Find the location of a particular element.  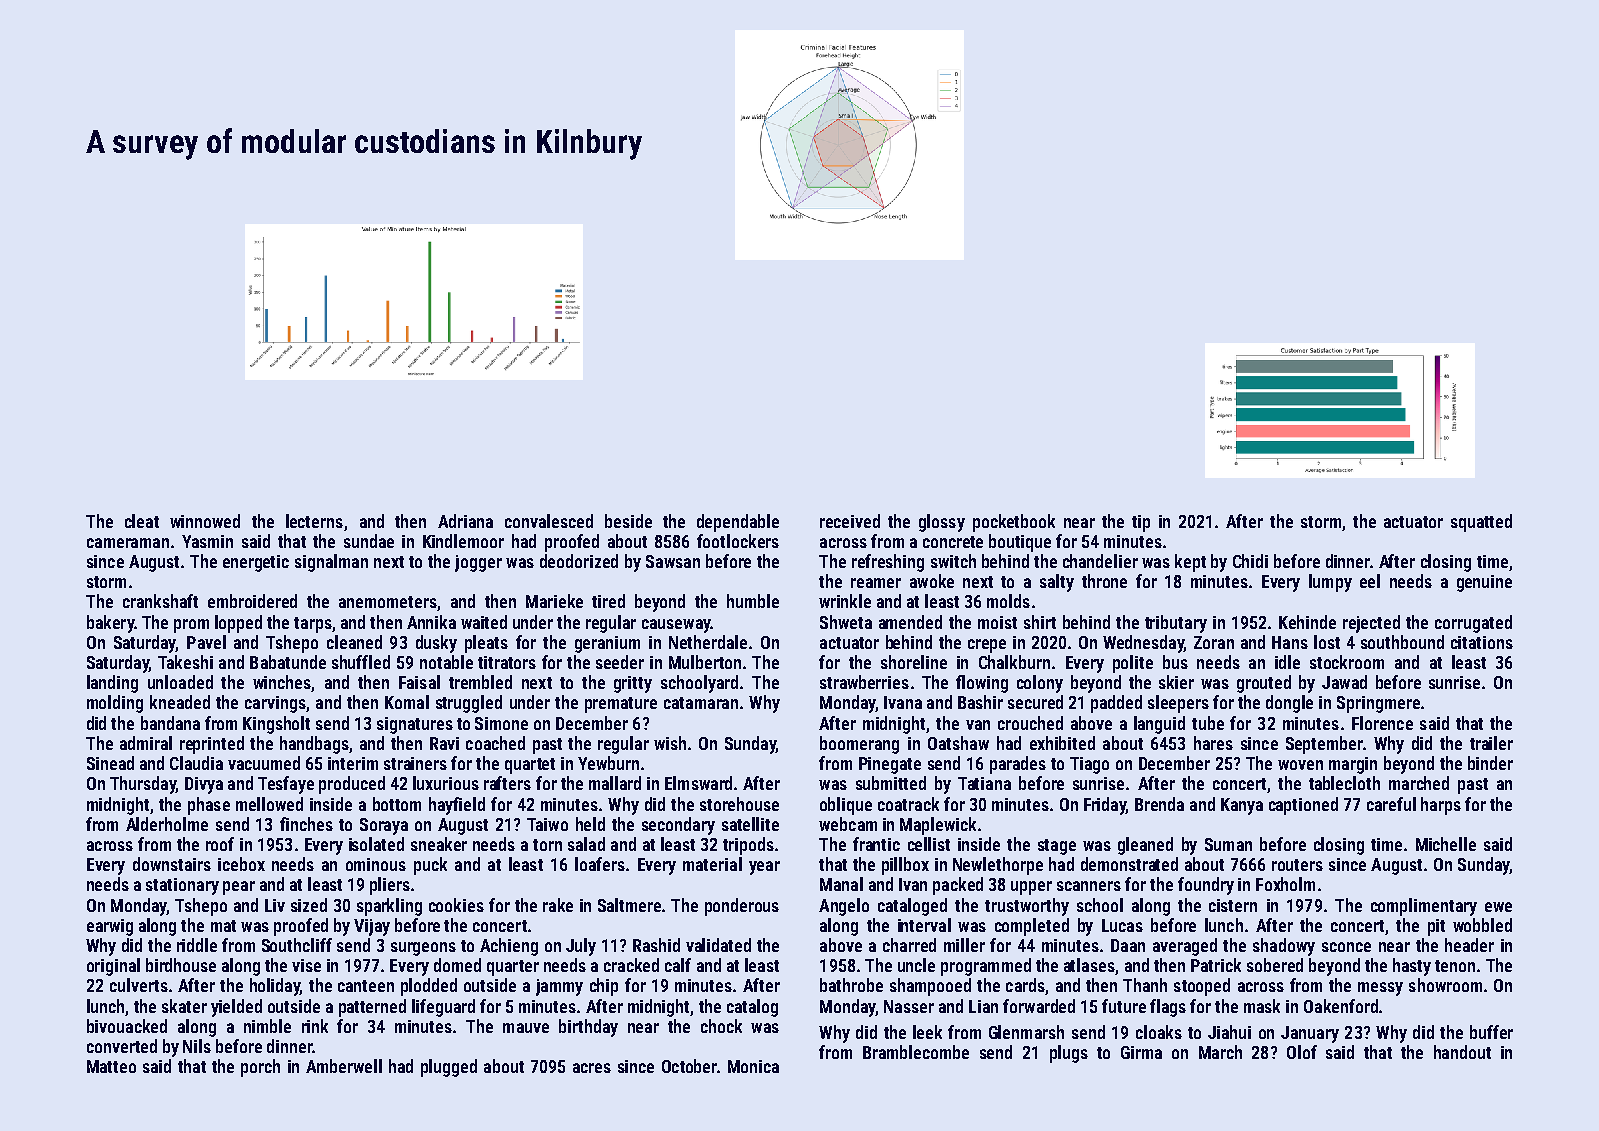

languid is located at coordinates (1159, 725).
